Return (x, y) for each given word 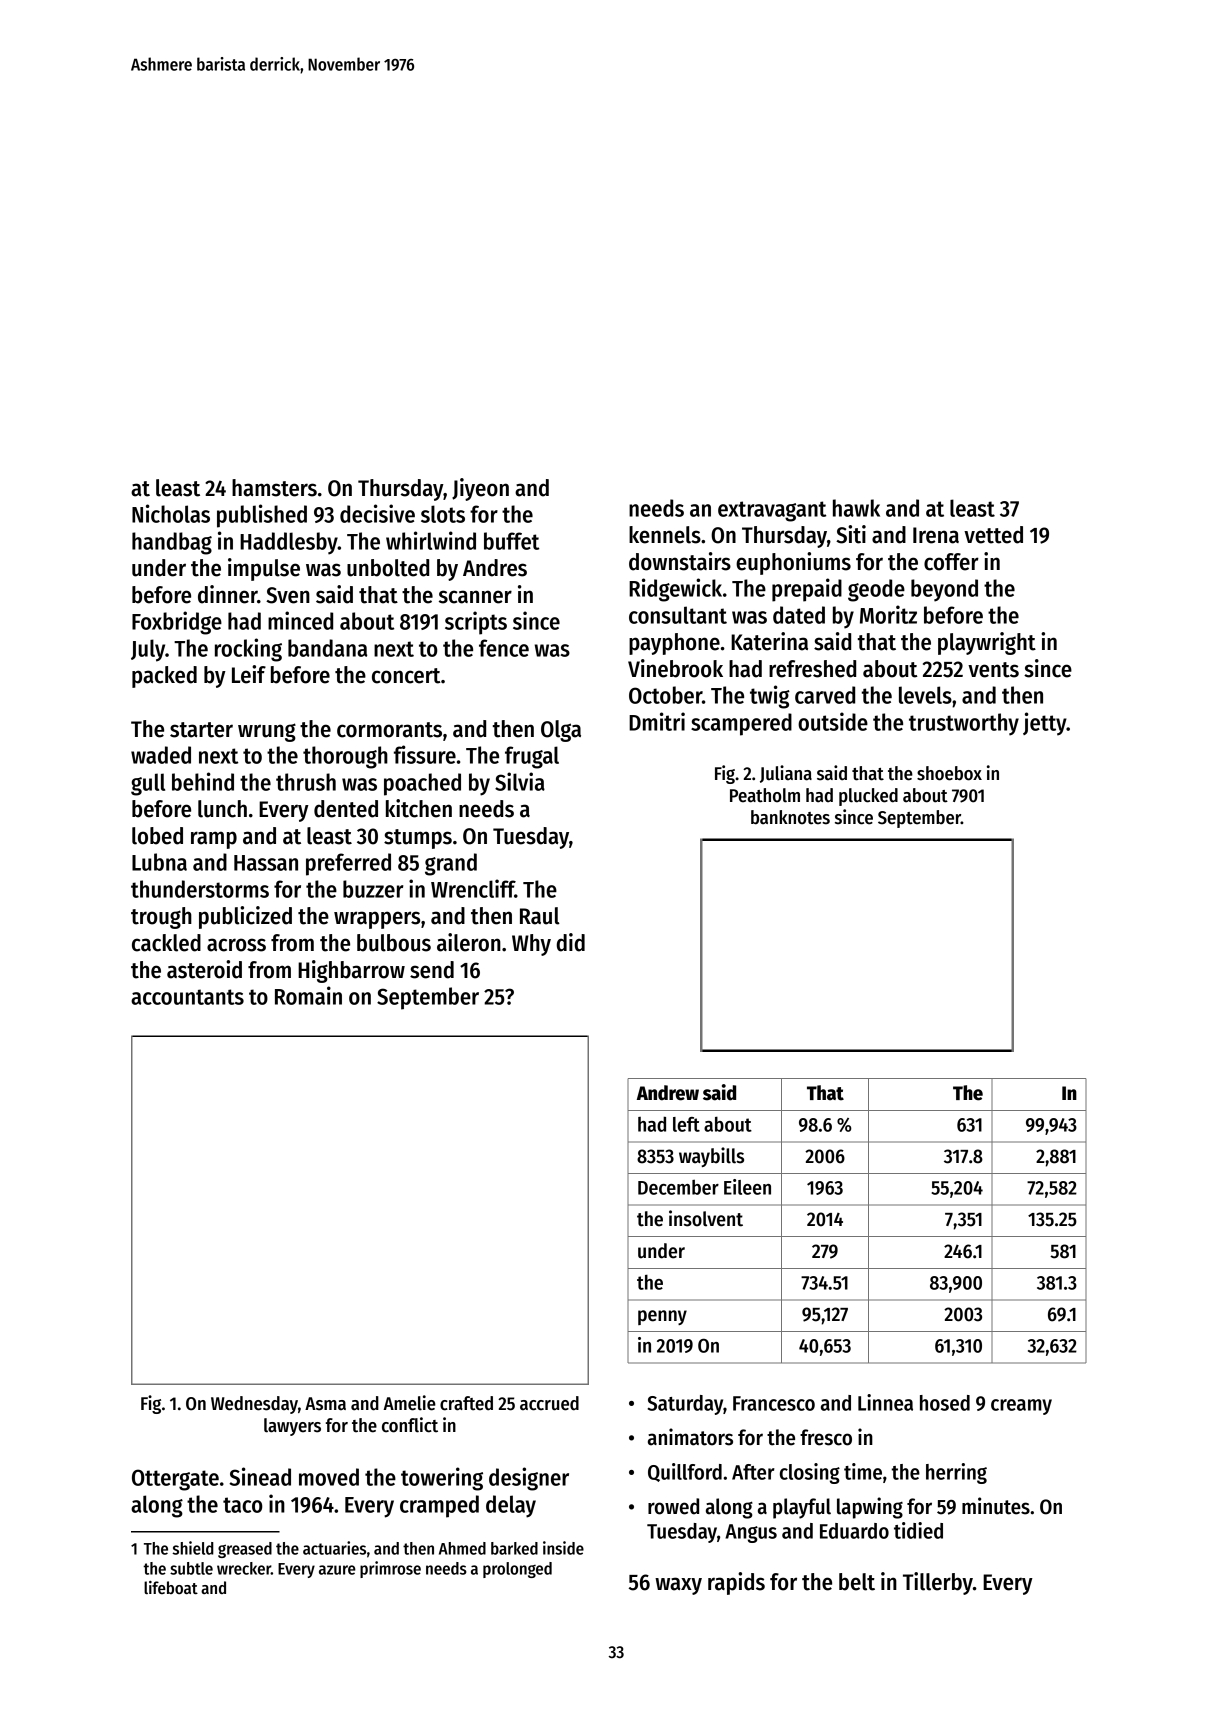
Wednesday (254, 1405)
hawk (856, 508)
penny (662, 1317)
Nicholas (171, 513)
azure (337, 1570)
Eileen (747, 1187)
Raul (540, 916)
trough (161, 918)
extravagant (772, 511)
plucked (868, 797)
